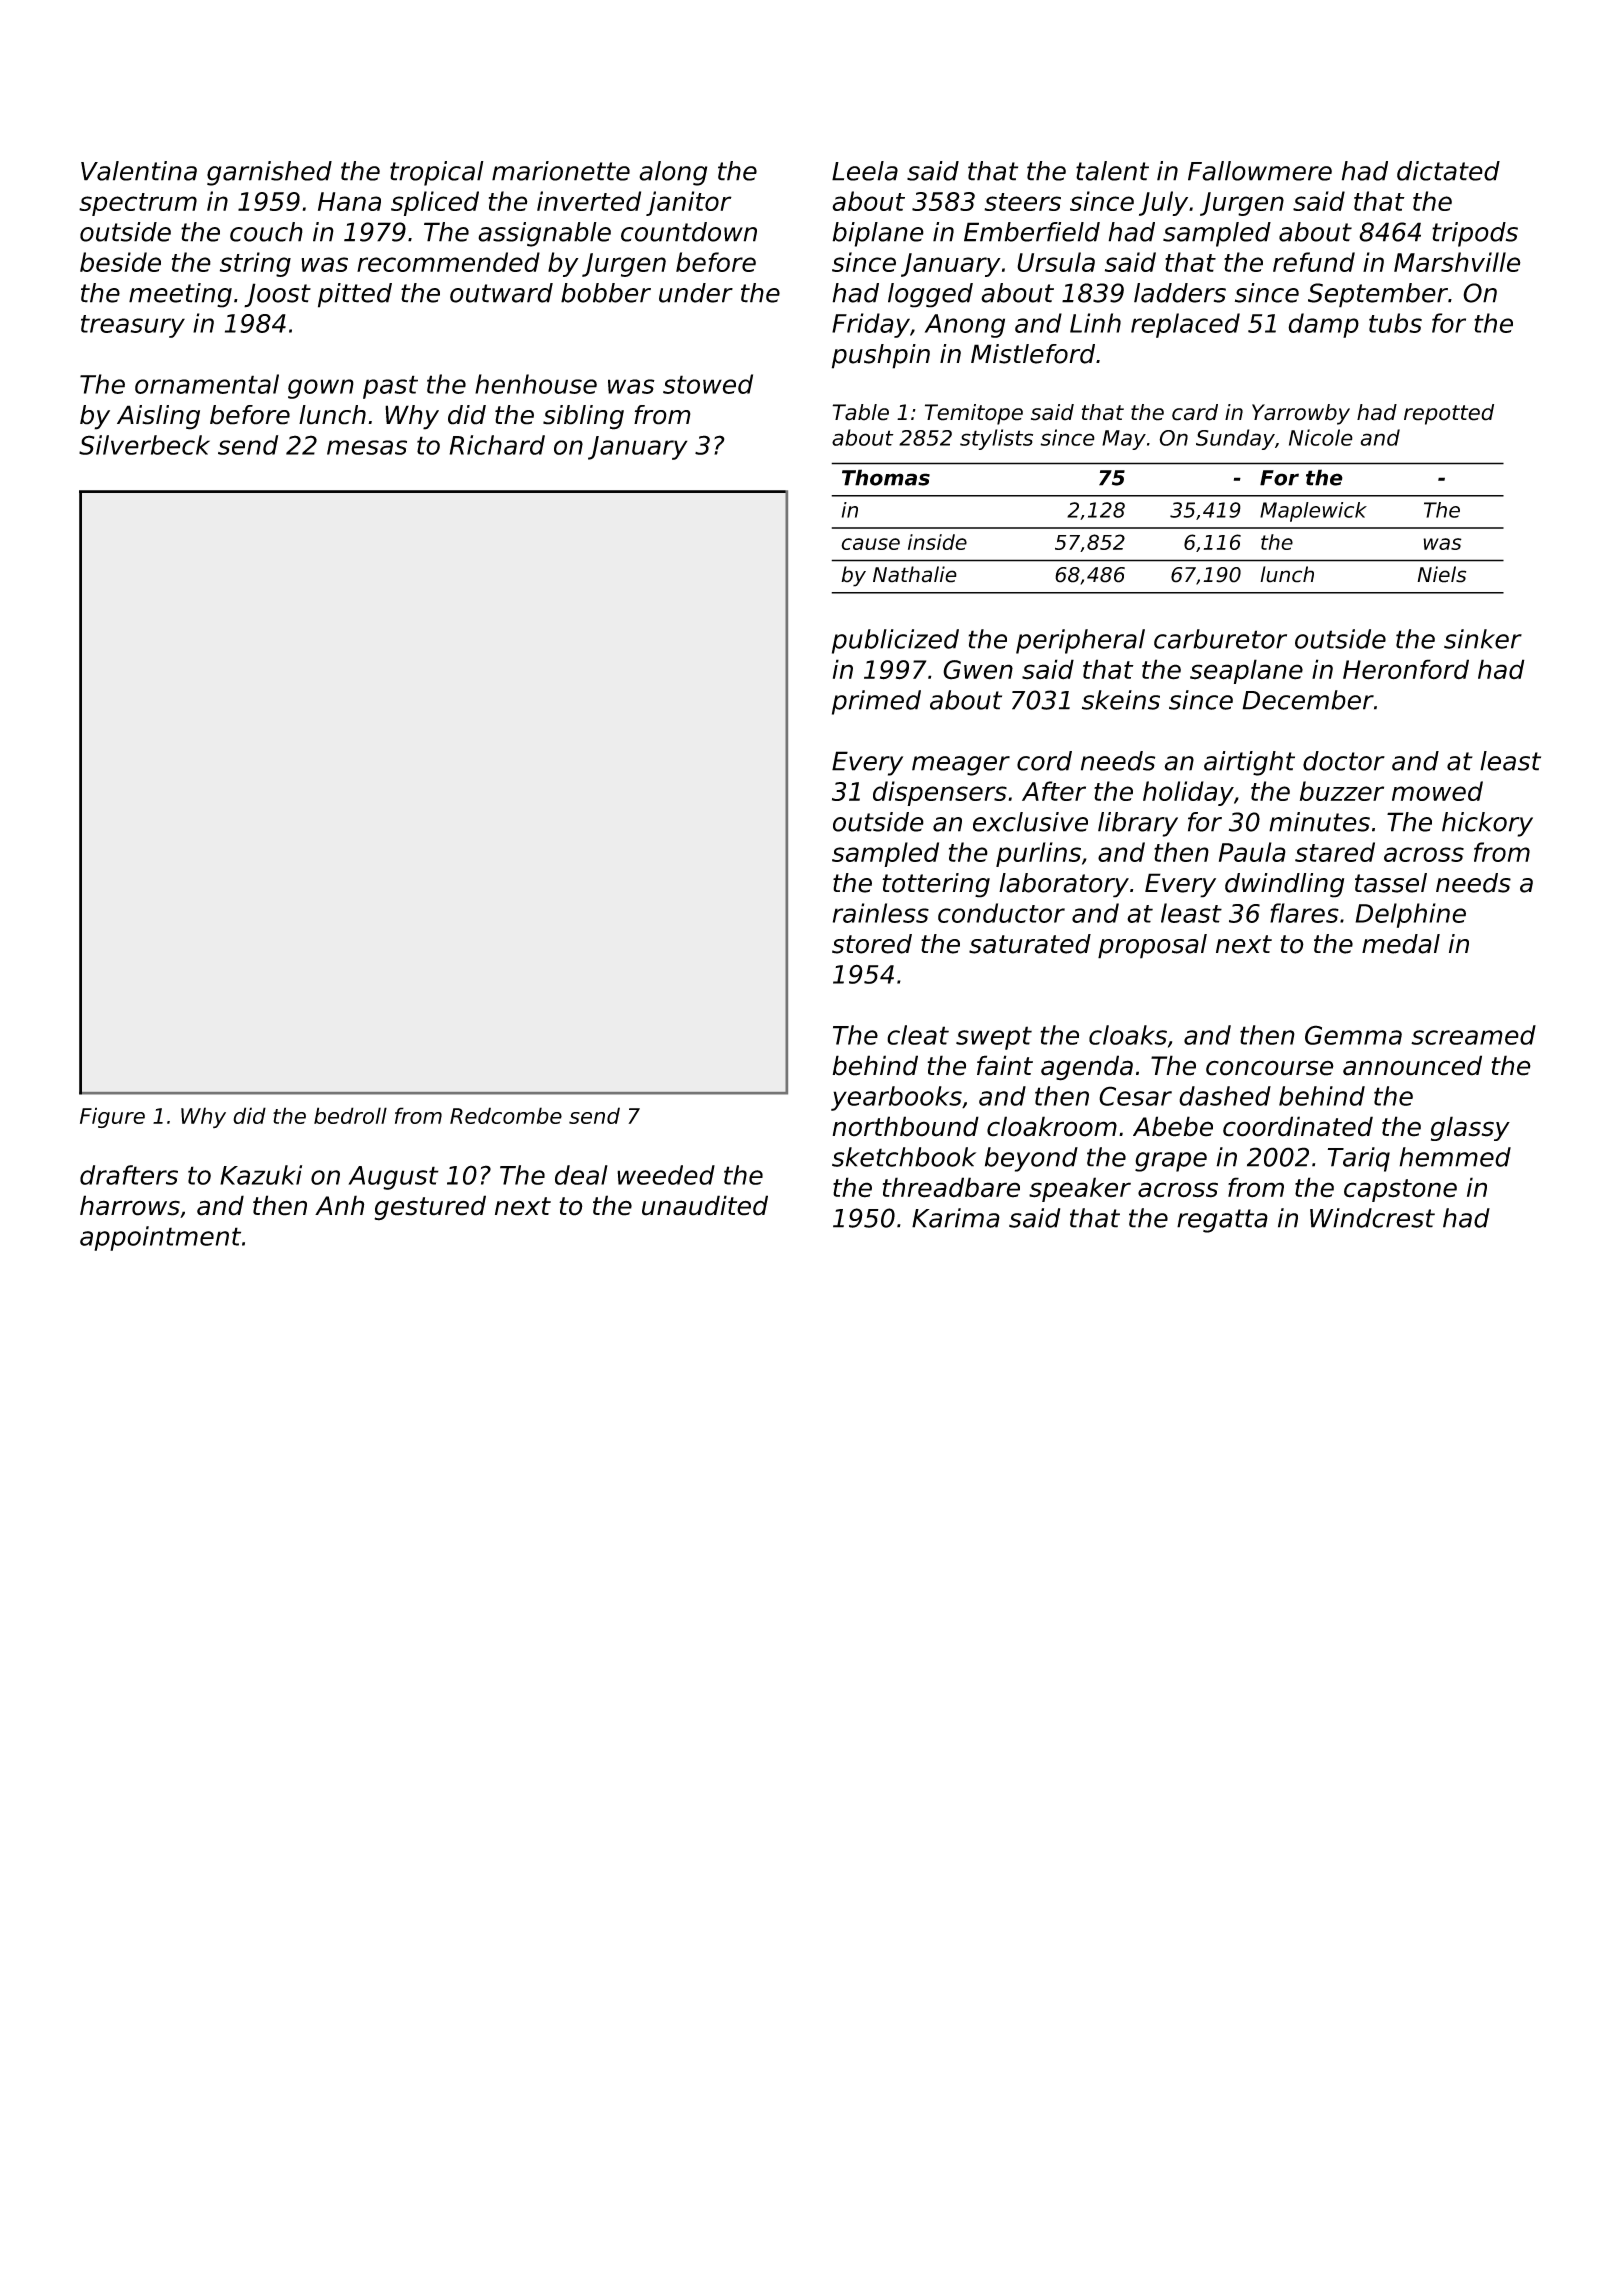 The width and height of the screenshot is (1620, 2292). Describe the element at coordinates (355, 295) in the screenshot. I see `pitted` at that location.
